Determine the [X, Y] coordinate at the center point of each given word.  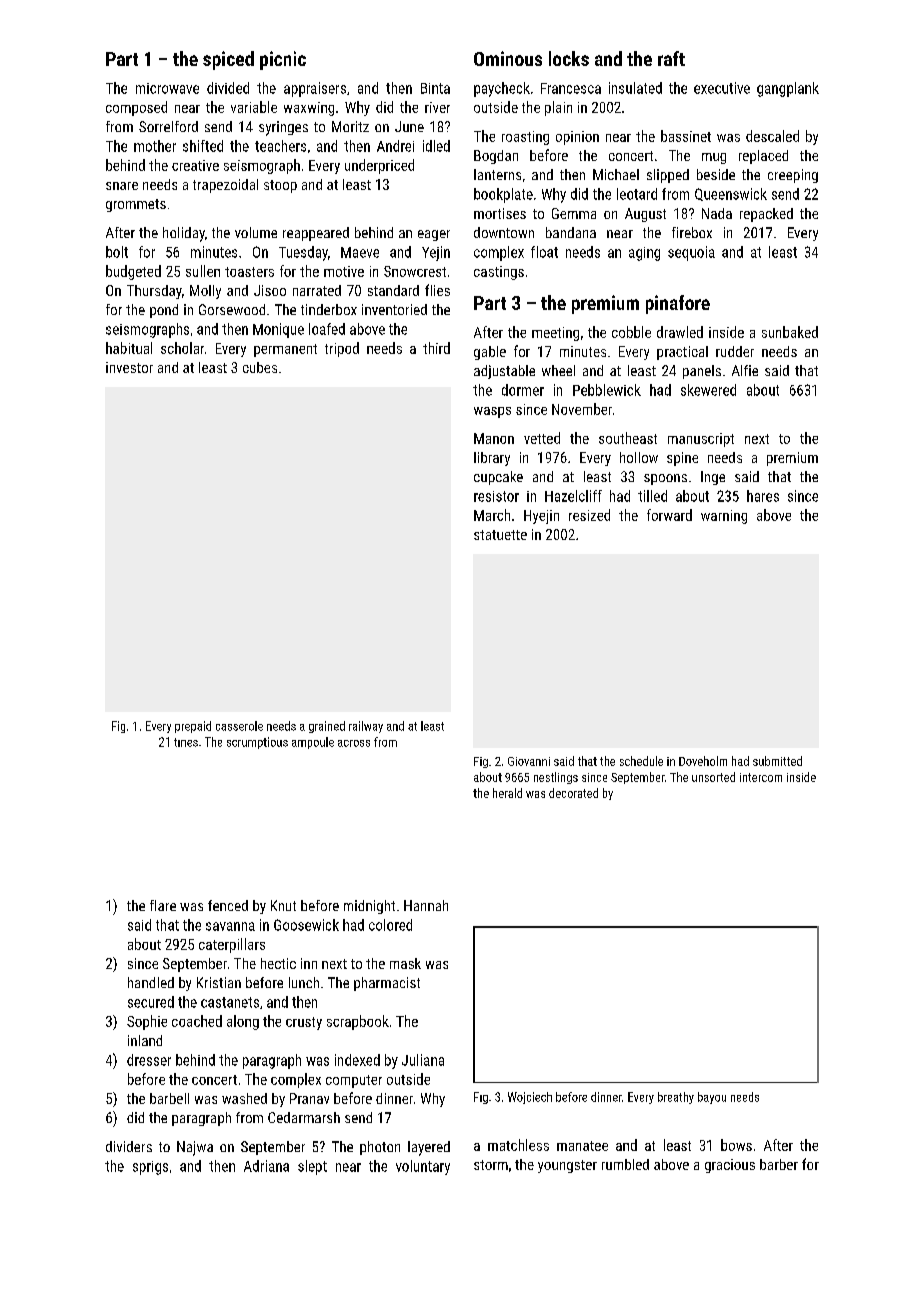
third [436, 348]
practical [682, 353]
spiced [228, 60]
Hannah [426, 905]
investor [129, 367]
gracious [730, 1166]
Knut [283, 905]
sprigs [150, 1168]
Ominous [508, 58]
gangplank [788, 89]
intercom [761, 777]
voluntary [423, 1167]
